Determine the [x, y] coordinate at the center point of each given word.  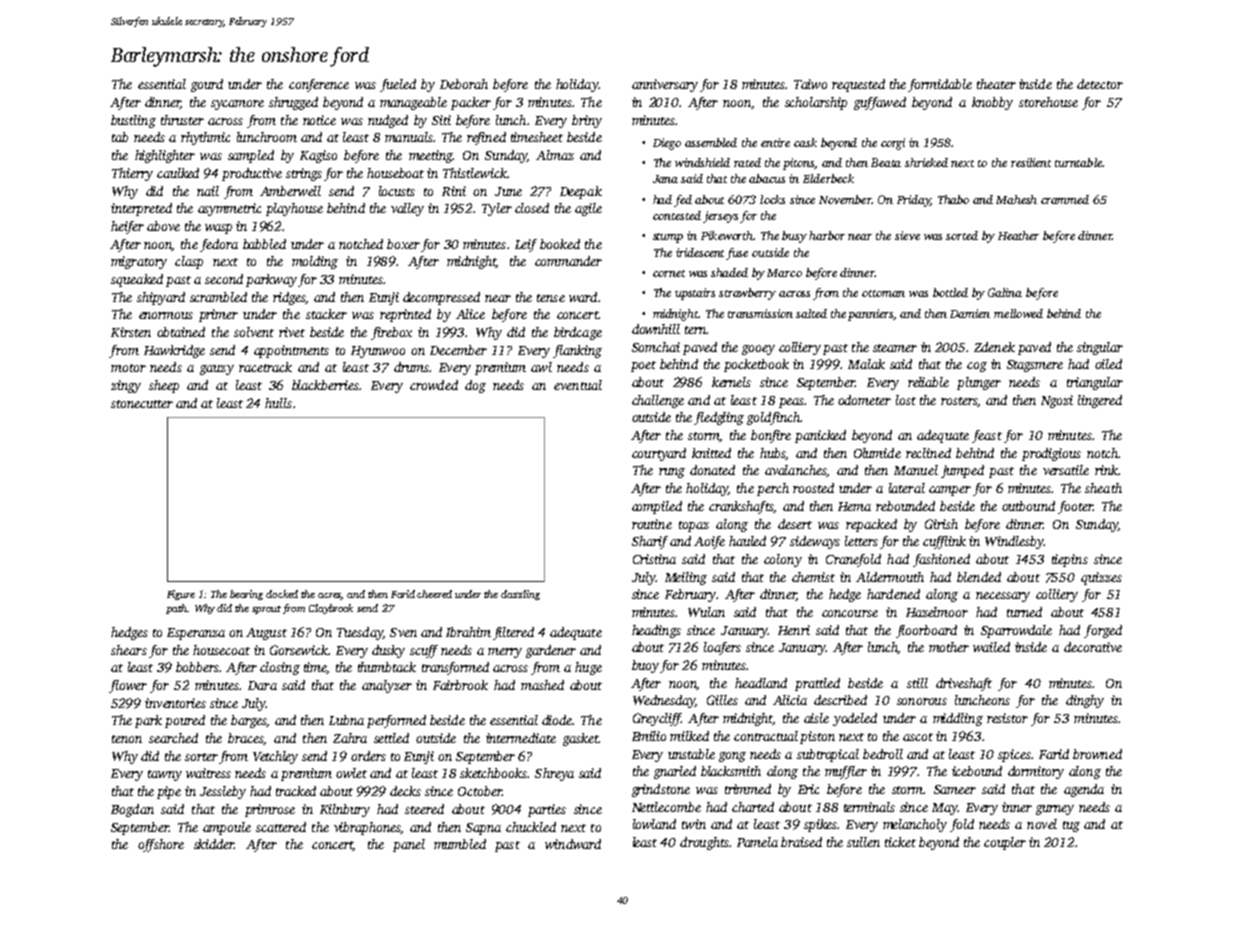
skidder [214, 844]
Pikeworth [727, 235]
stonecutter [142, 404]
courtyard [659, 454]
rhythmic [205, 138]
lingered [1100, 401]
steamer [895, 348]
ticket [900, 842]
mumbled [460, 844]
